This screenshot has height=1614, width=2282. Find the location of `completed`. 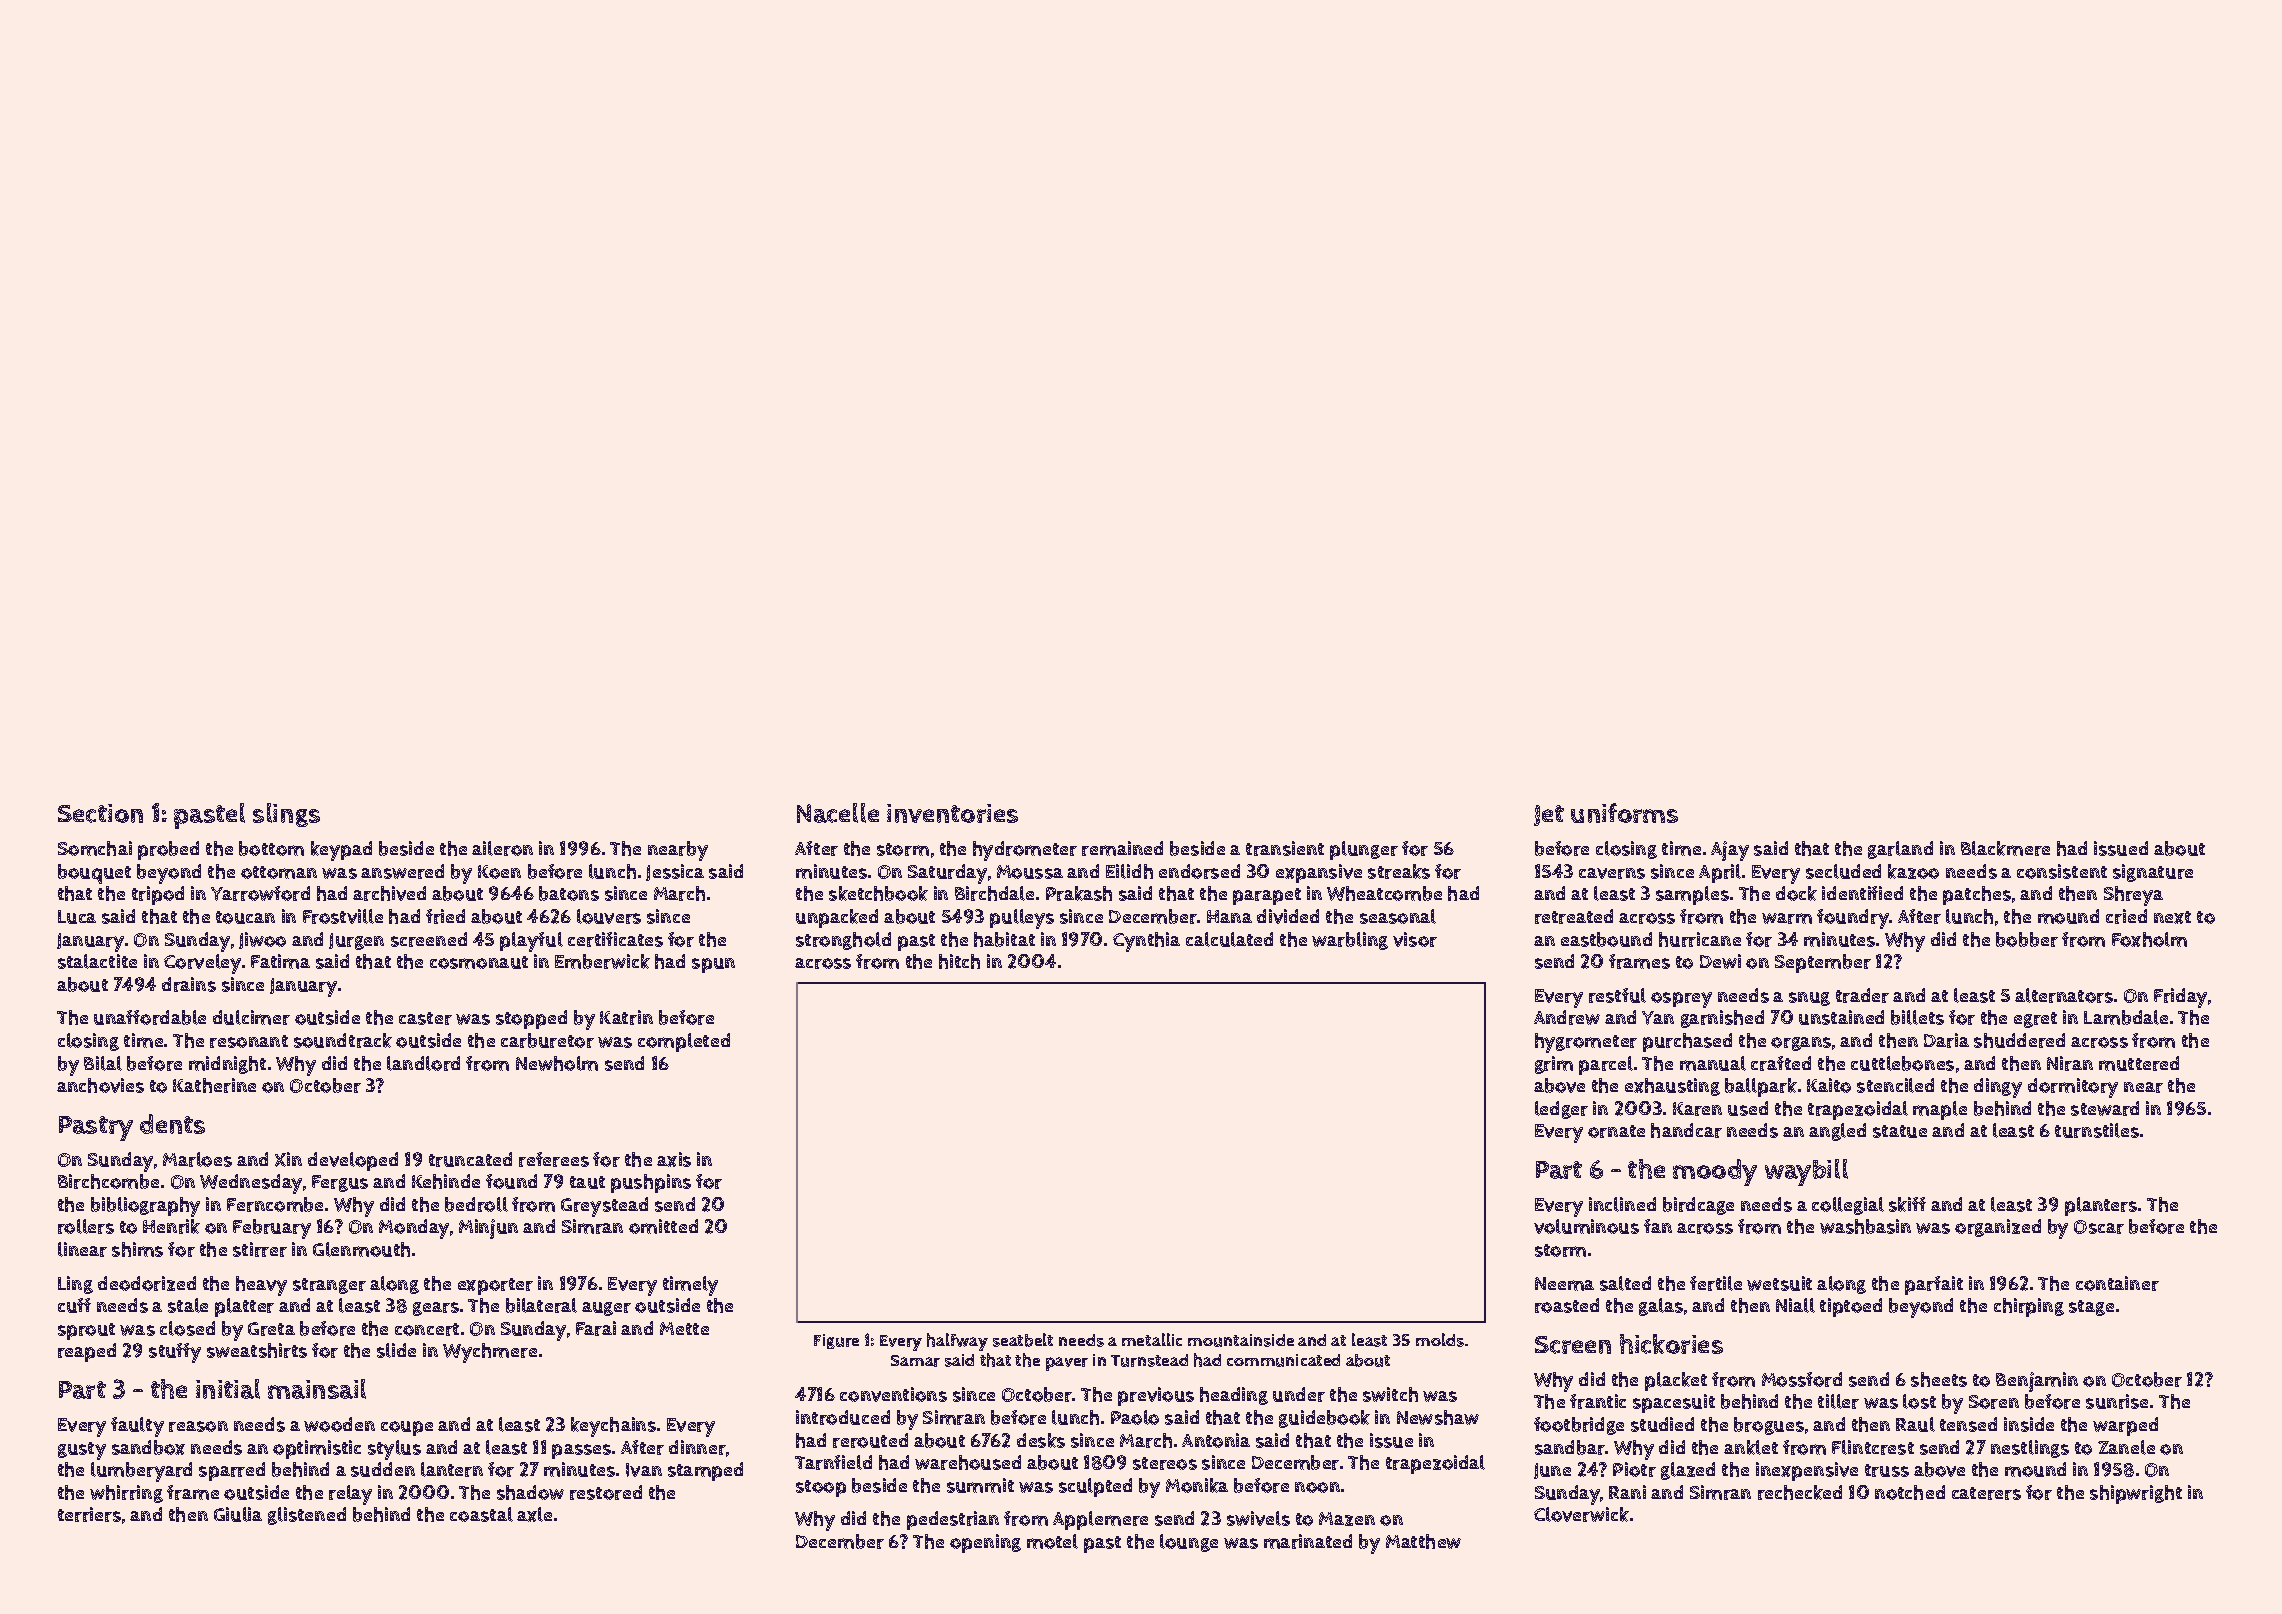

completed is located at coordinates (684, 1042).
